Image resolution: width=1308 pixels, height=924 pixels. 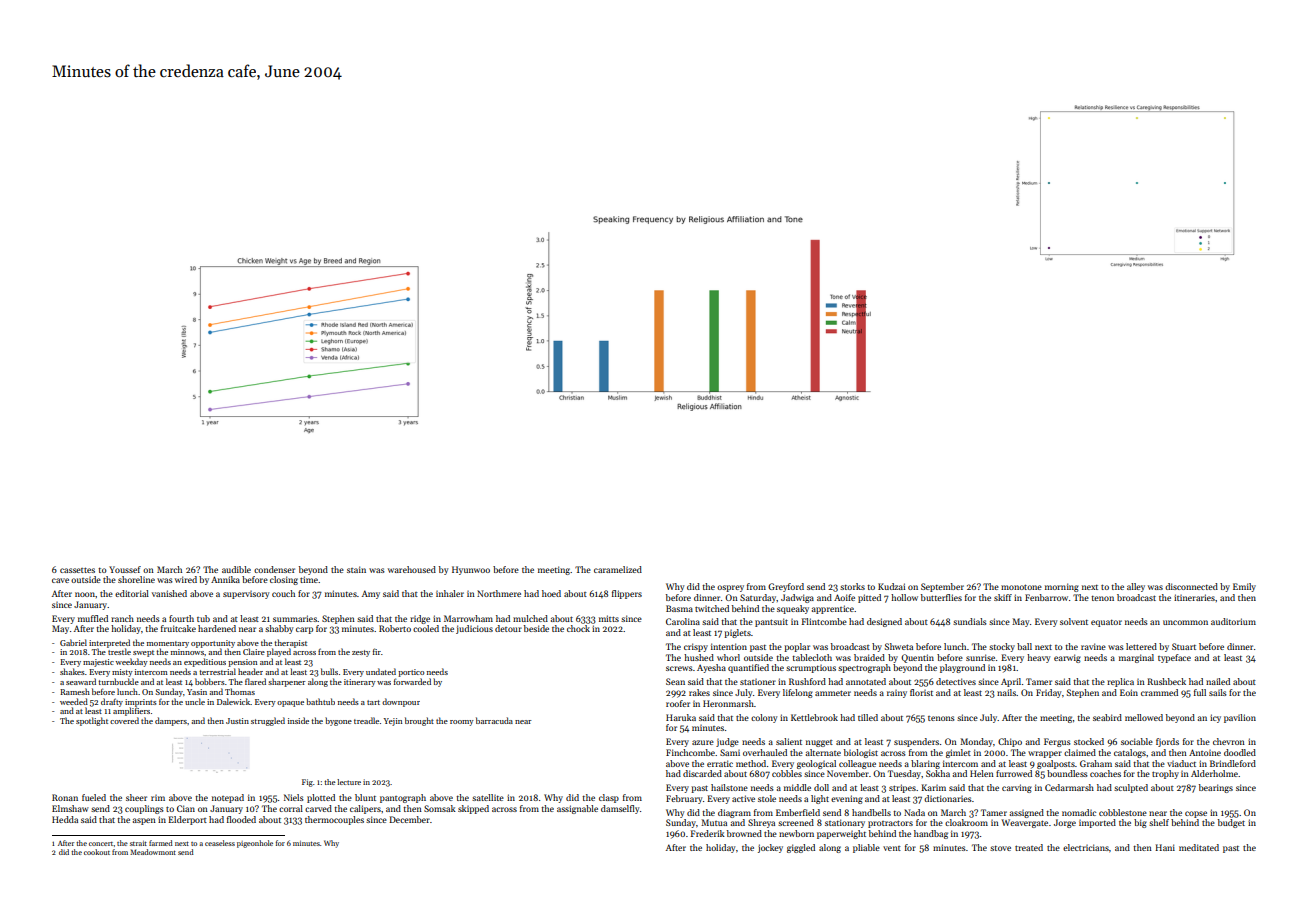 I want to click on Hyunwoo, so click(x=471, y=570).
